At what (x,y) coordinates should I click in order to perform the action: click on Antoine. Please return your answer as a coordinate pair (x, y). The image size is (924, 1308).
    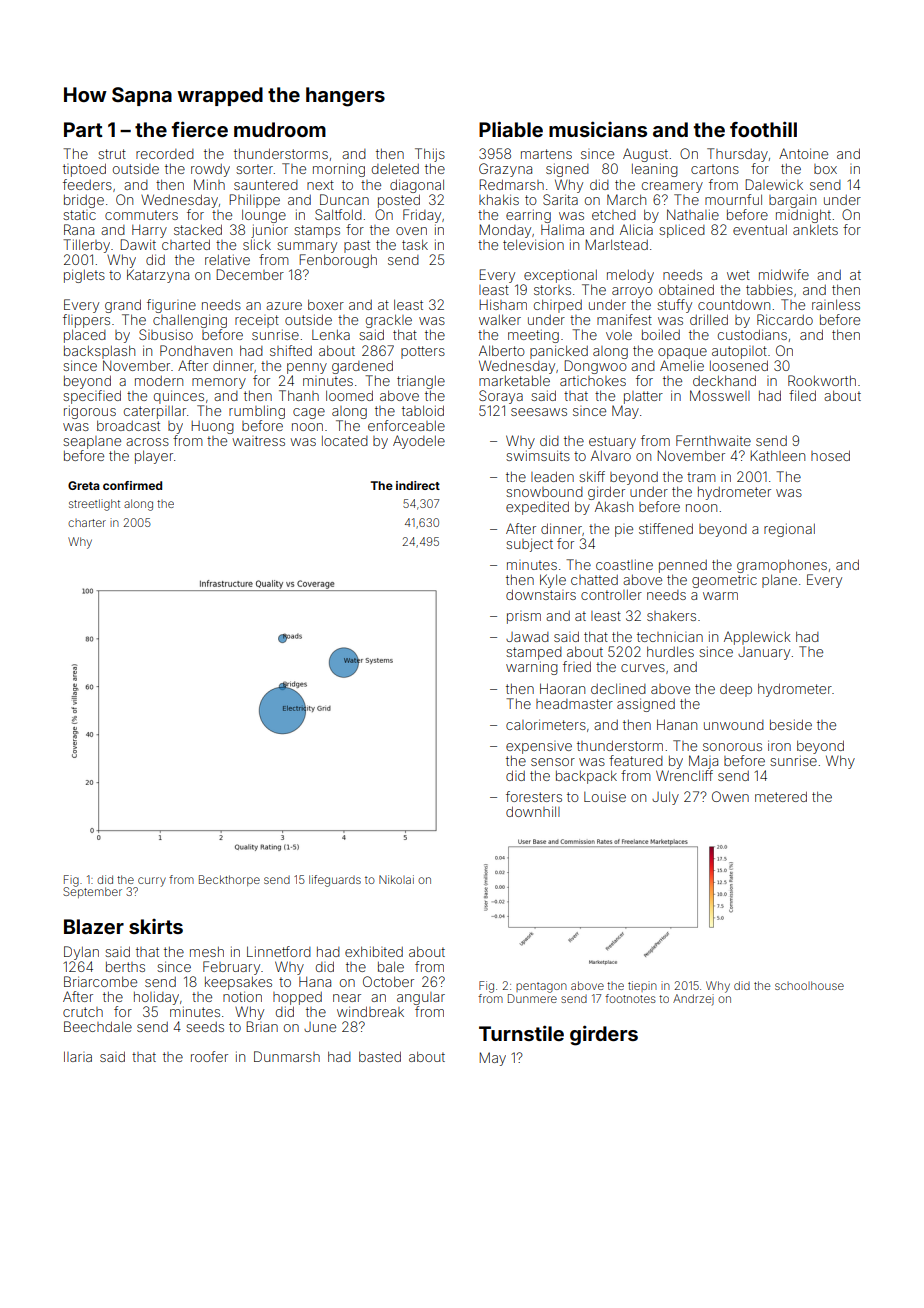
    Looking at the image, I should click on (803, 153).
